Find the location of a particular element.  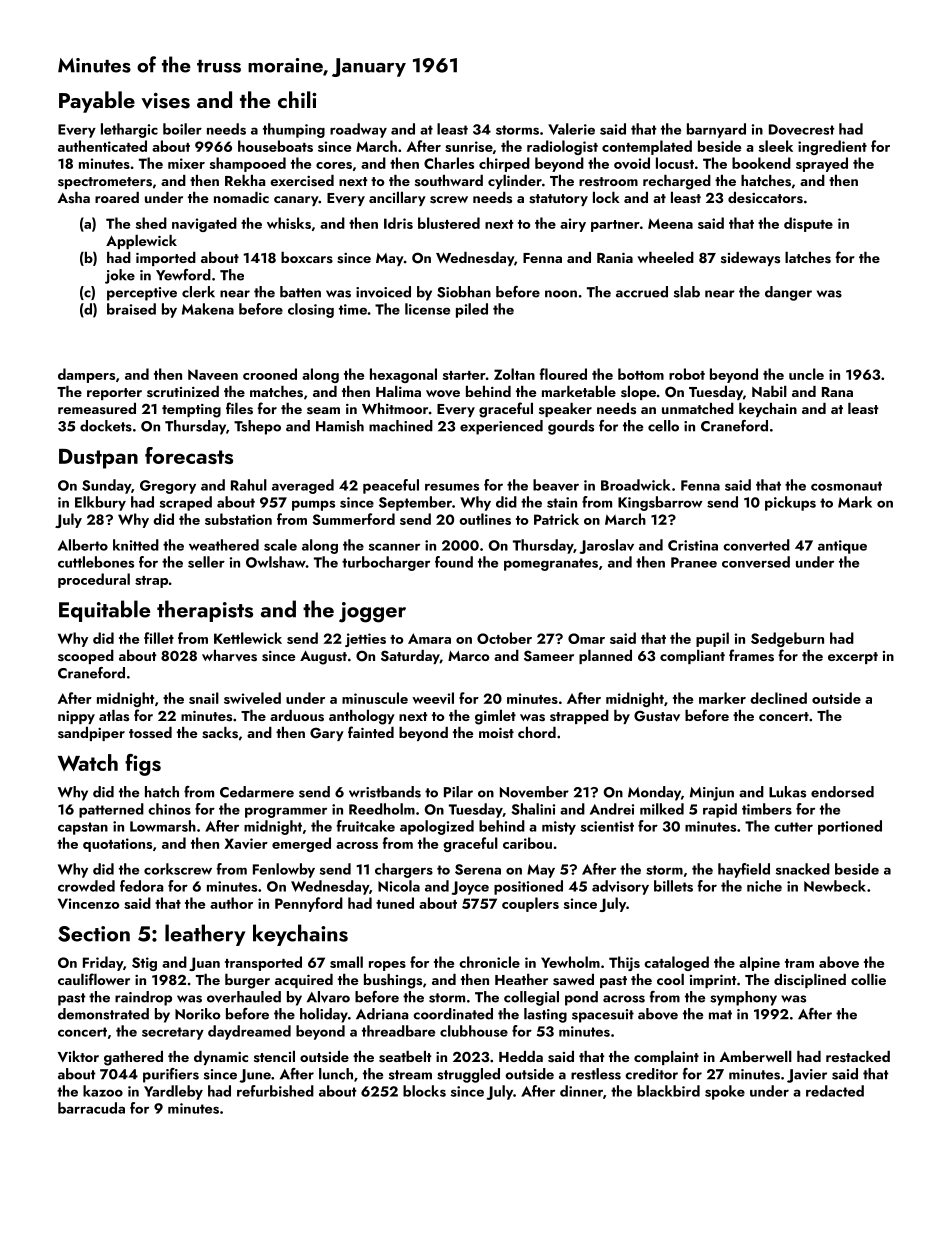

planned is located at coordinates (605, 657).
